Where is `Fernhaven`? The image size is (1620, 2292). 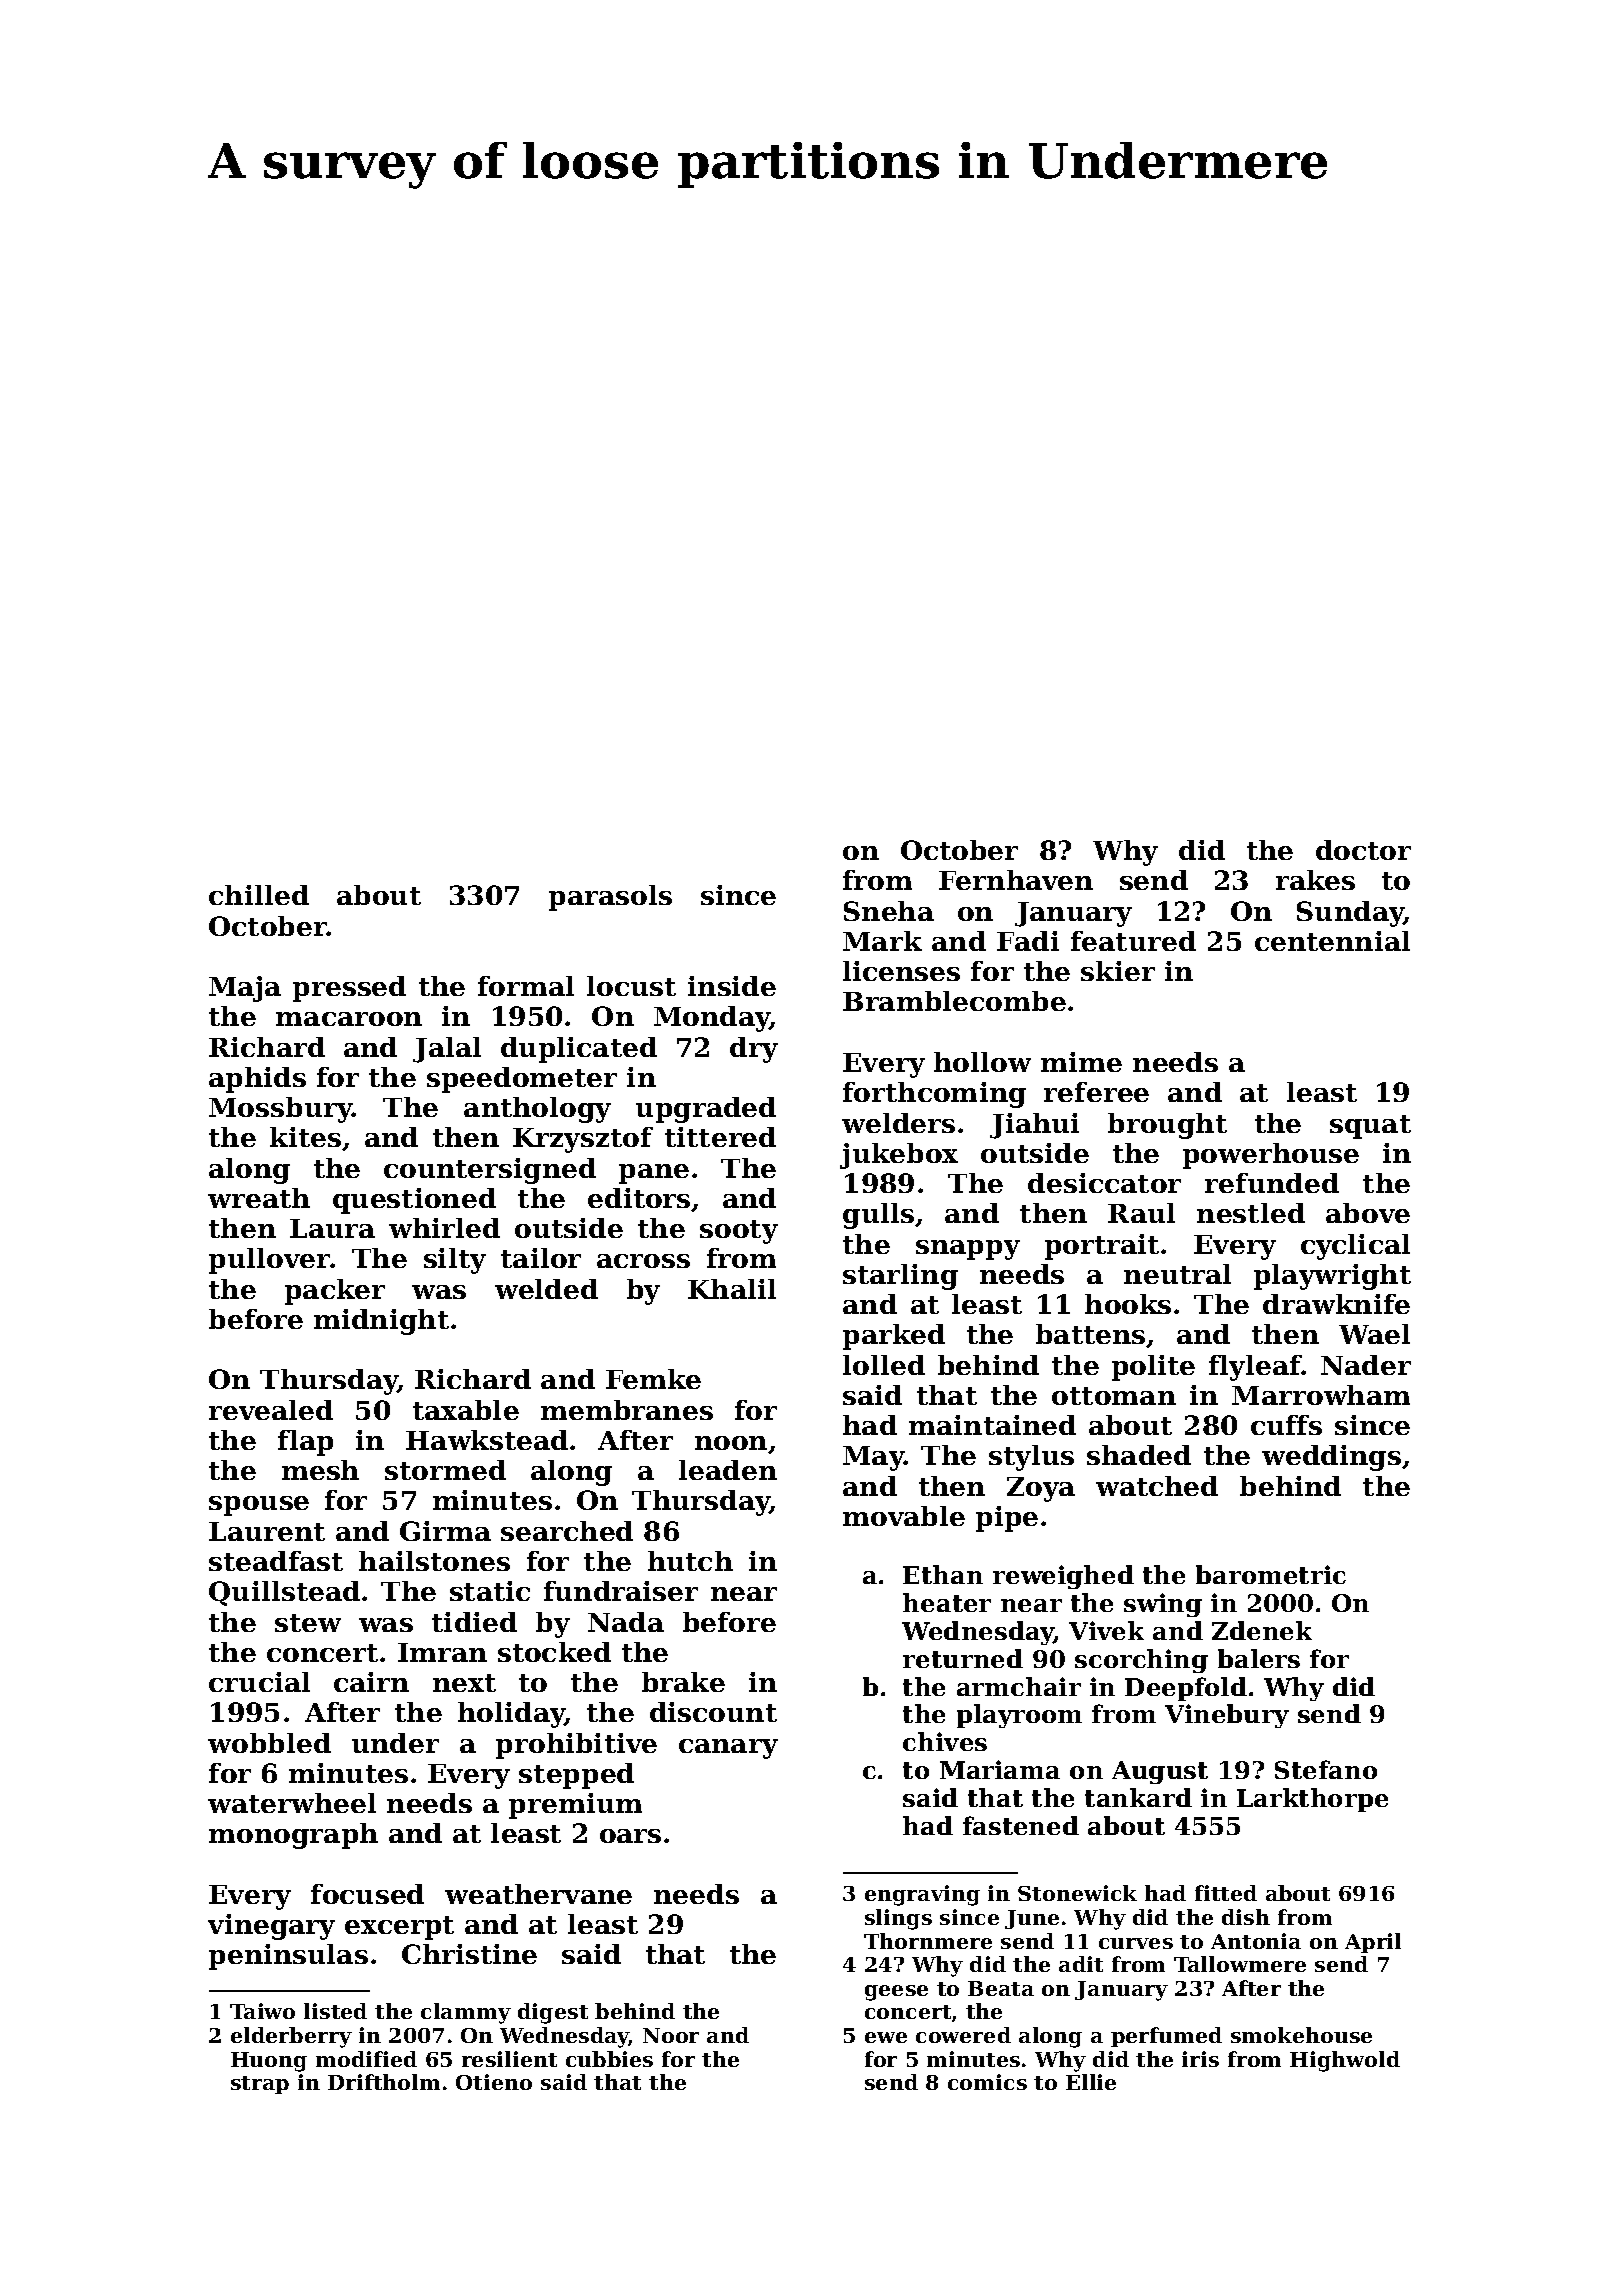
Fernhaven is located at coordinates (1016, 880).
